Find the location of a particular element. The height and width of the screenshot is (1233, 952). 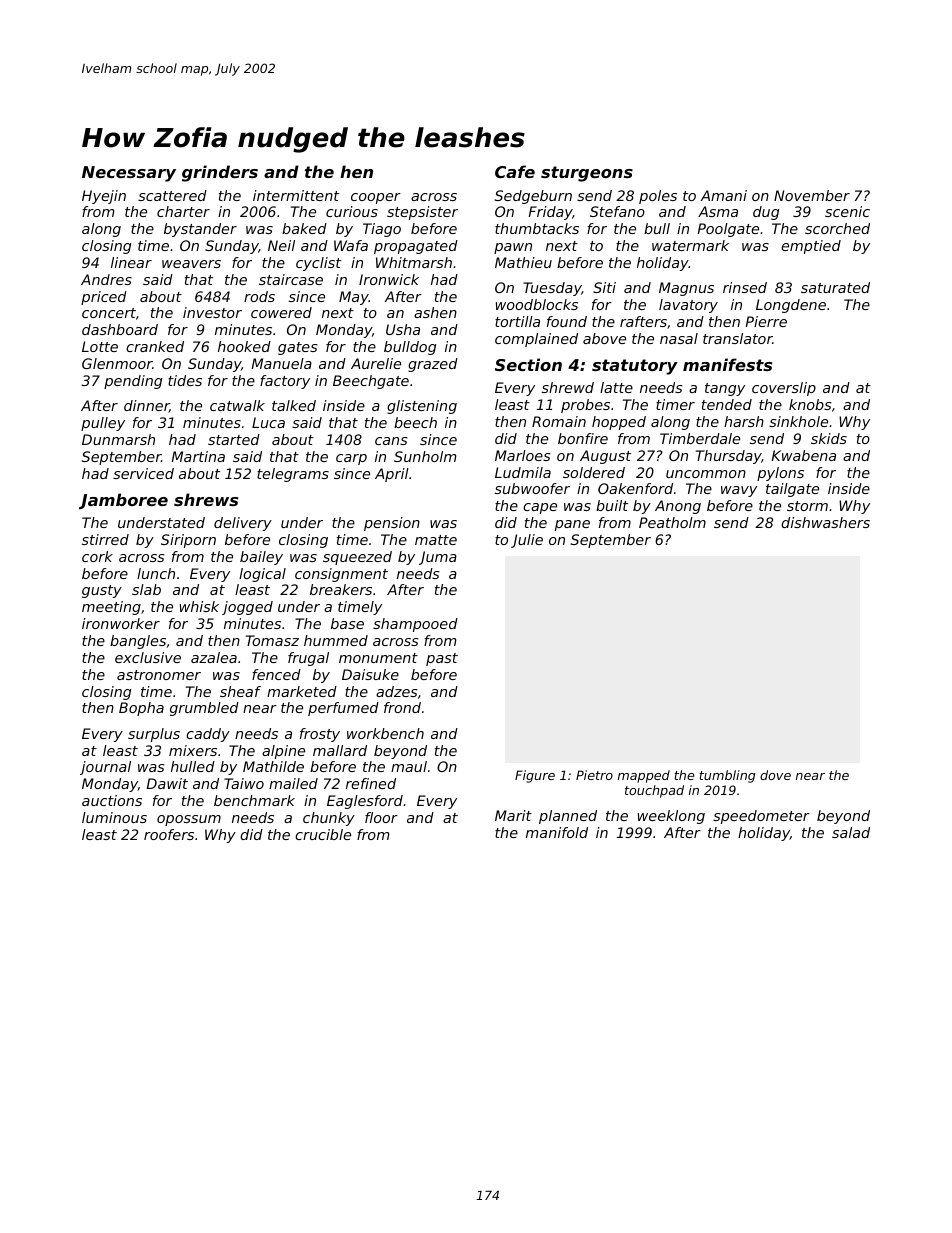

Cafe is located at coordinates (515, 171).
